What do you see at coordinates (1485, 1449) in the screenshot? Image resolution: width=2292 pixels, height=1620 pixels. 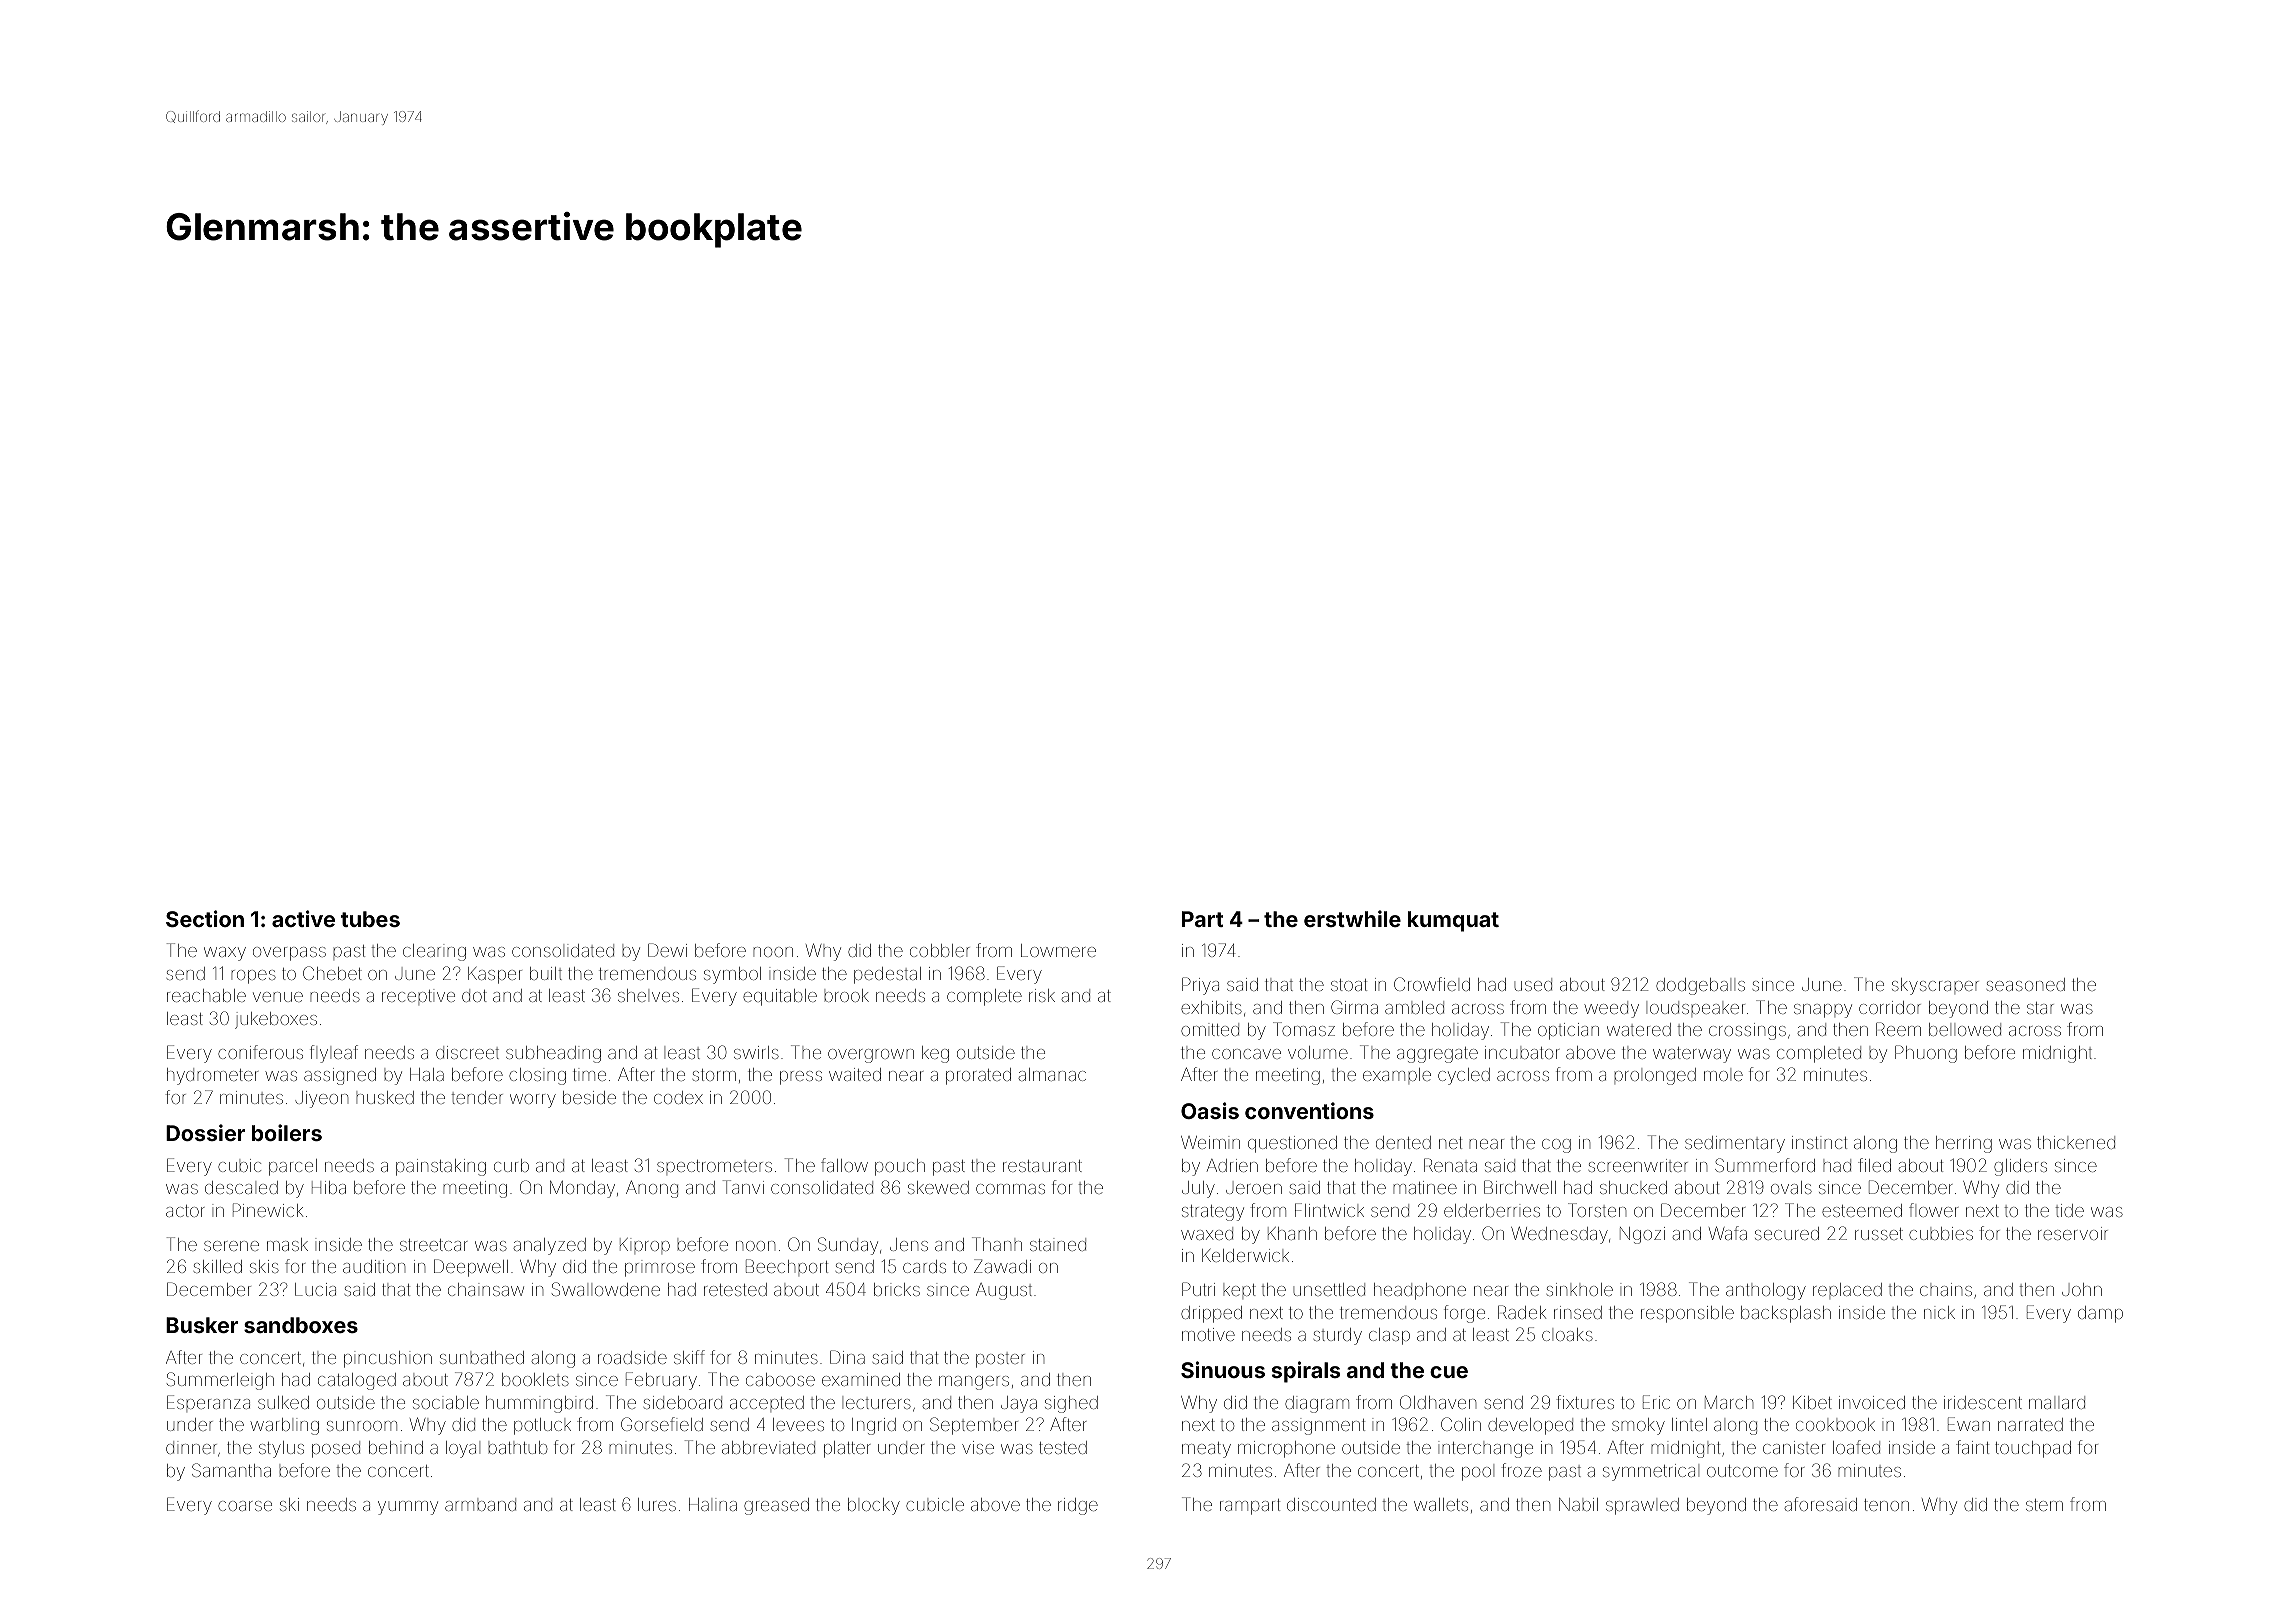 I see `interchange` at bounding box center [1485, 1449].
